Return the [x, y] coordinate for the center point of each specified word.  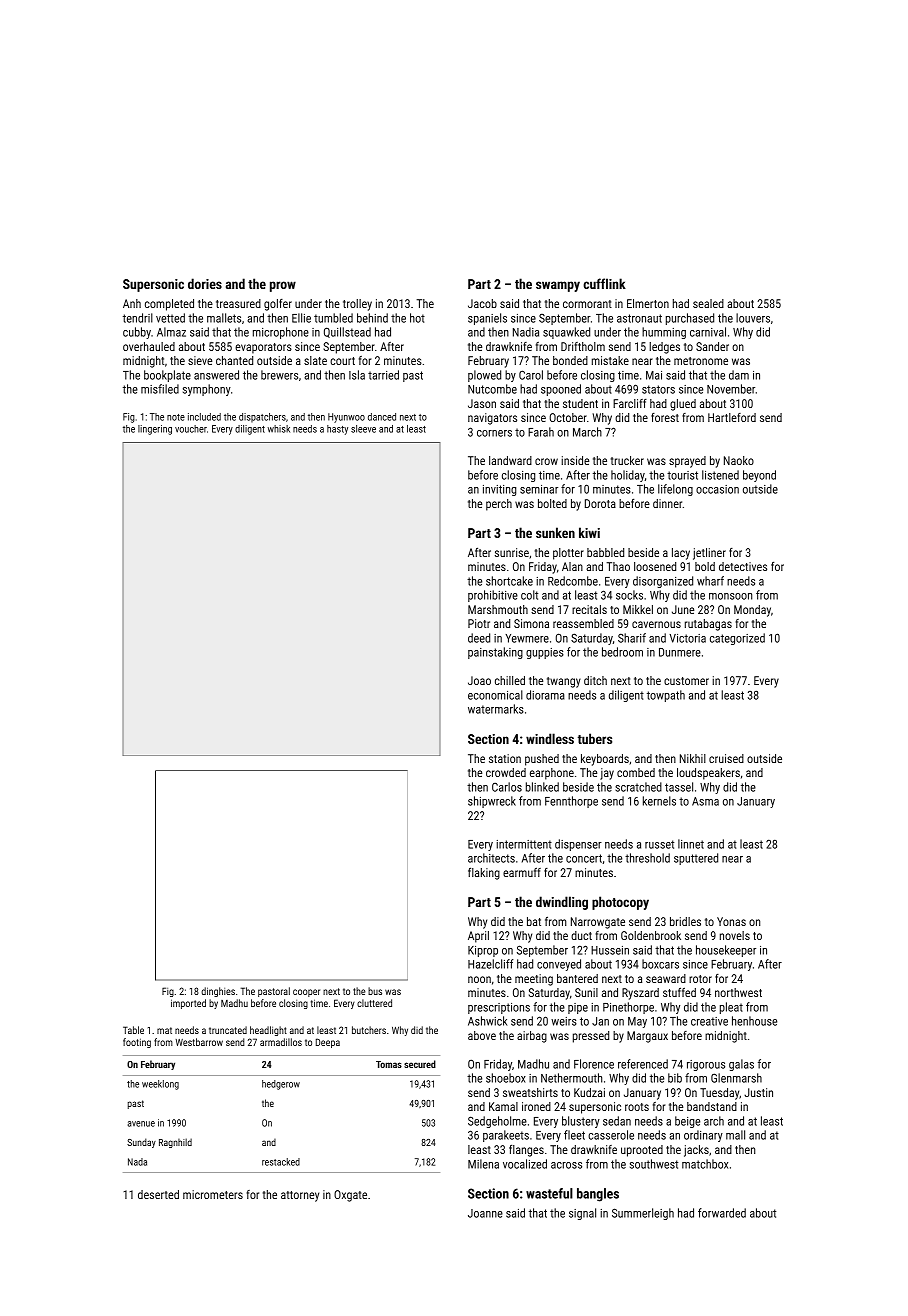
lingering [155, 430]
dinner [667, 503]
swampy [558, 286]
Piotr [479, 623]
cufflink [604, 283]
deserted [158, 1194]
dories [205, 283]
